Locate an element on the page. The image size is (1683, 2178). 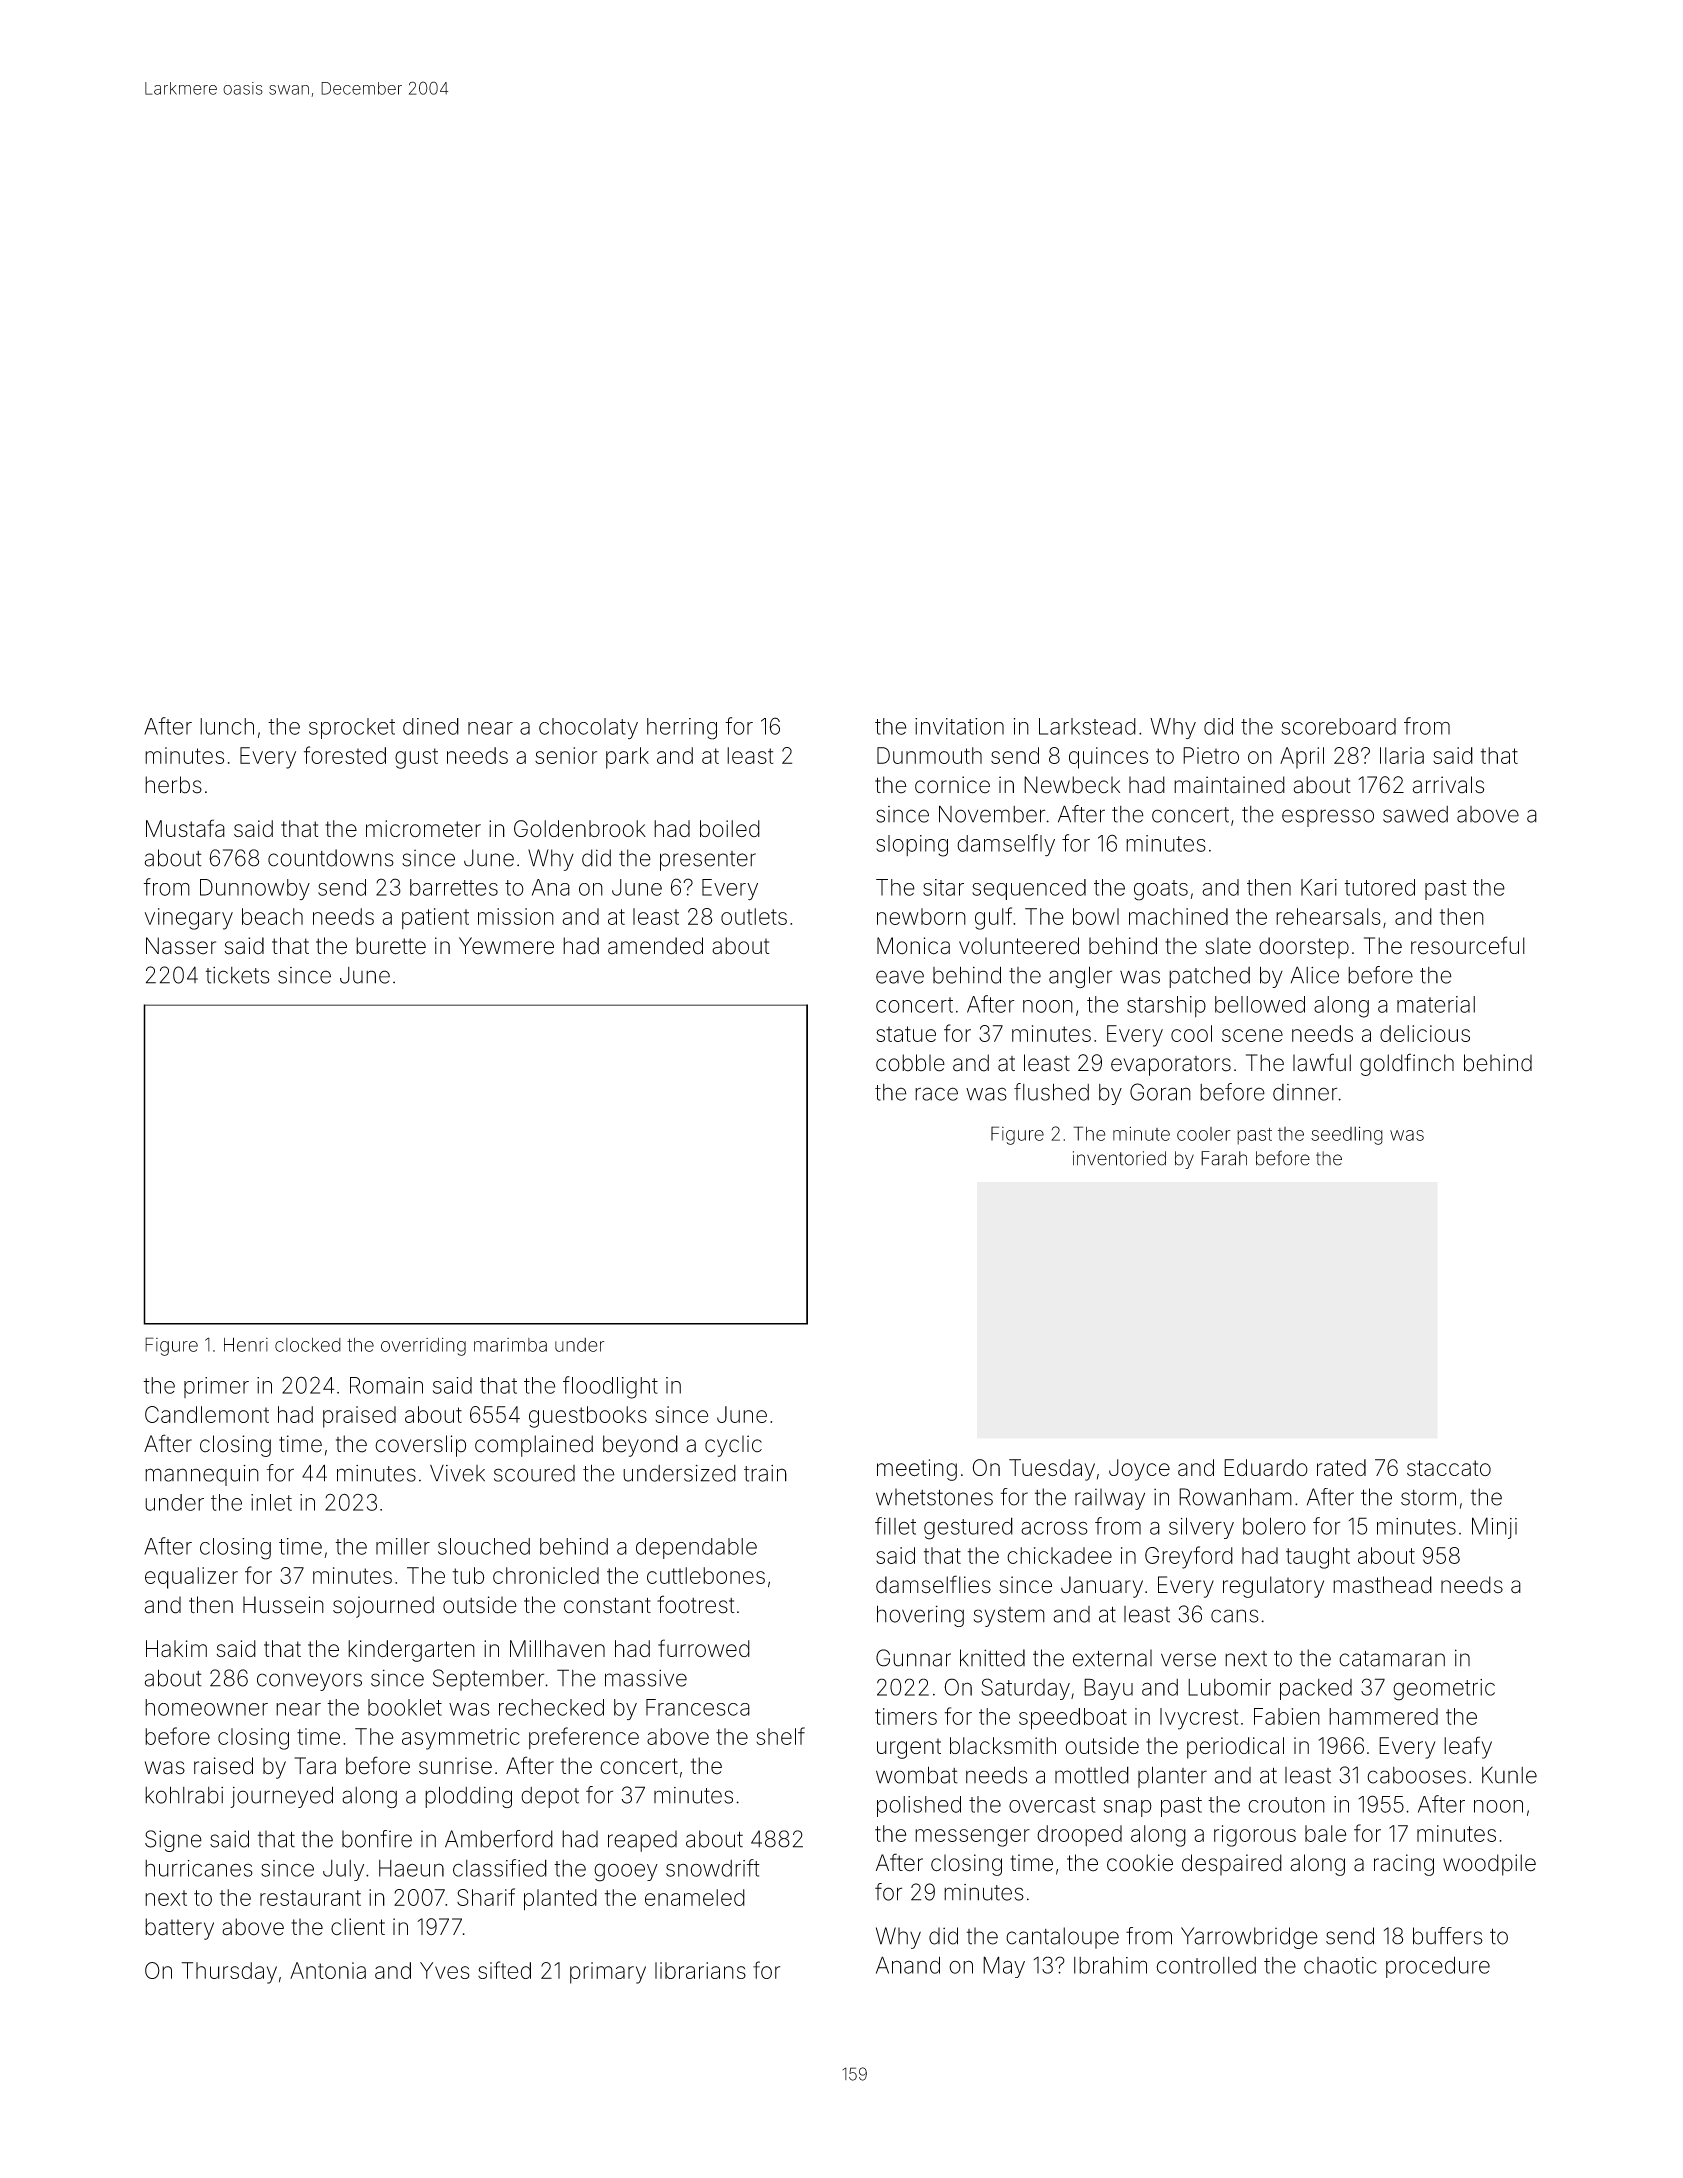
scoreboard is located at coordinates (1339, 726).
